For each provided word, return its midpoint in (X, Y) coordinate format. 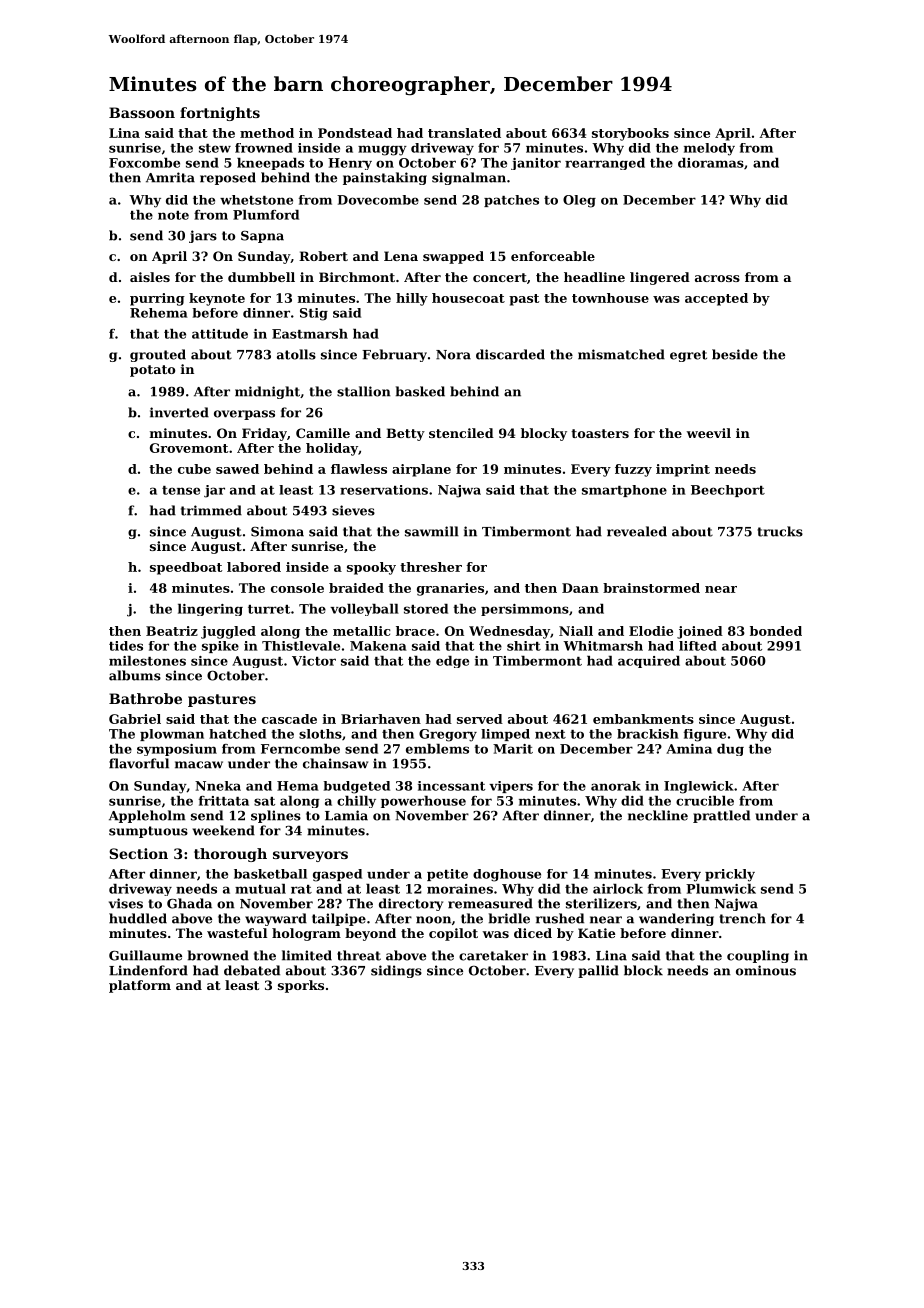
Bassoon (142, 112)
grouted (158, 355)
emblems (437, 749)
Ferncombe (300, 749)
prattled (721, 816)
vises (126, 903)
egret (688, 356)
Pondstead (355, 133)
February (394, 355)
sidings (396, 971)
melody (709, 149)
